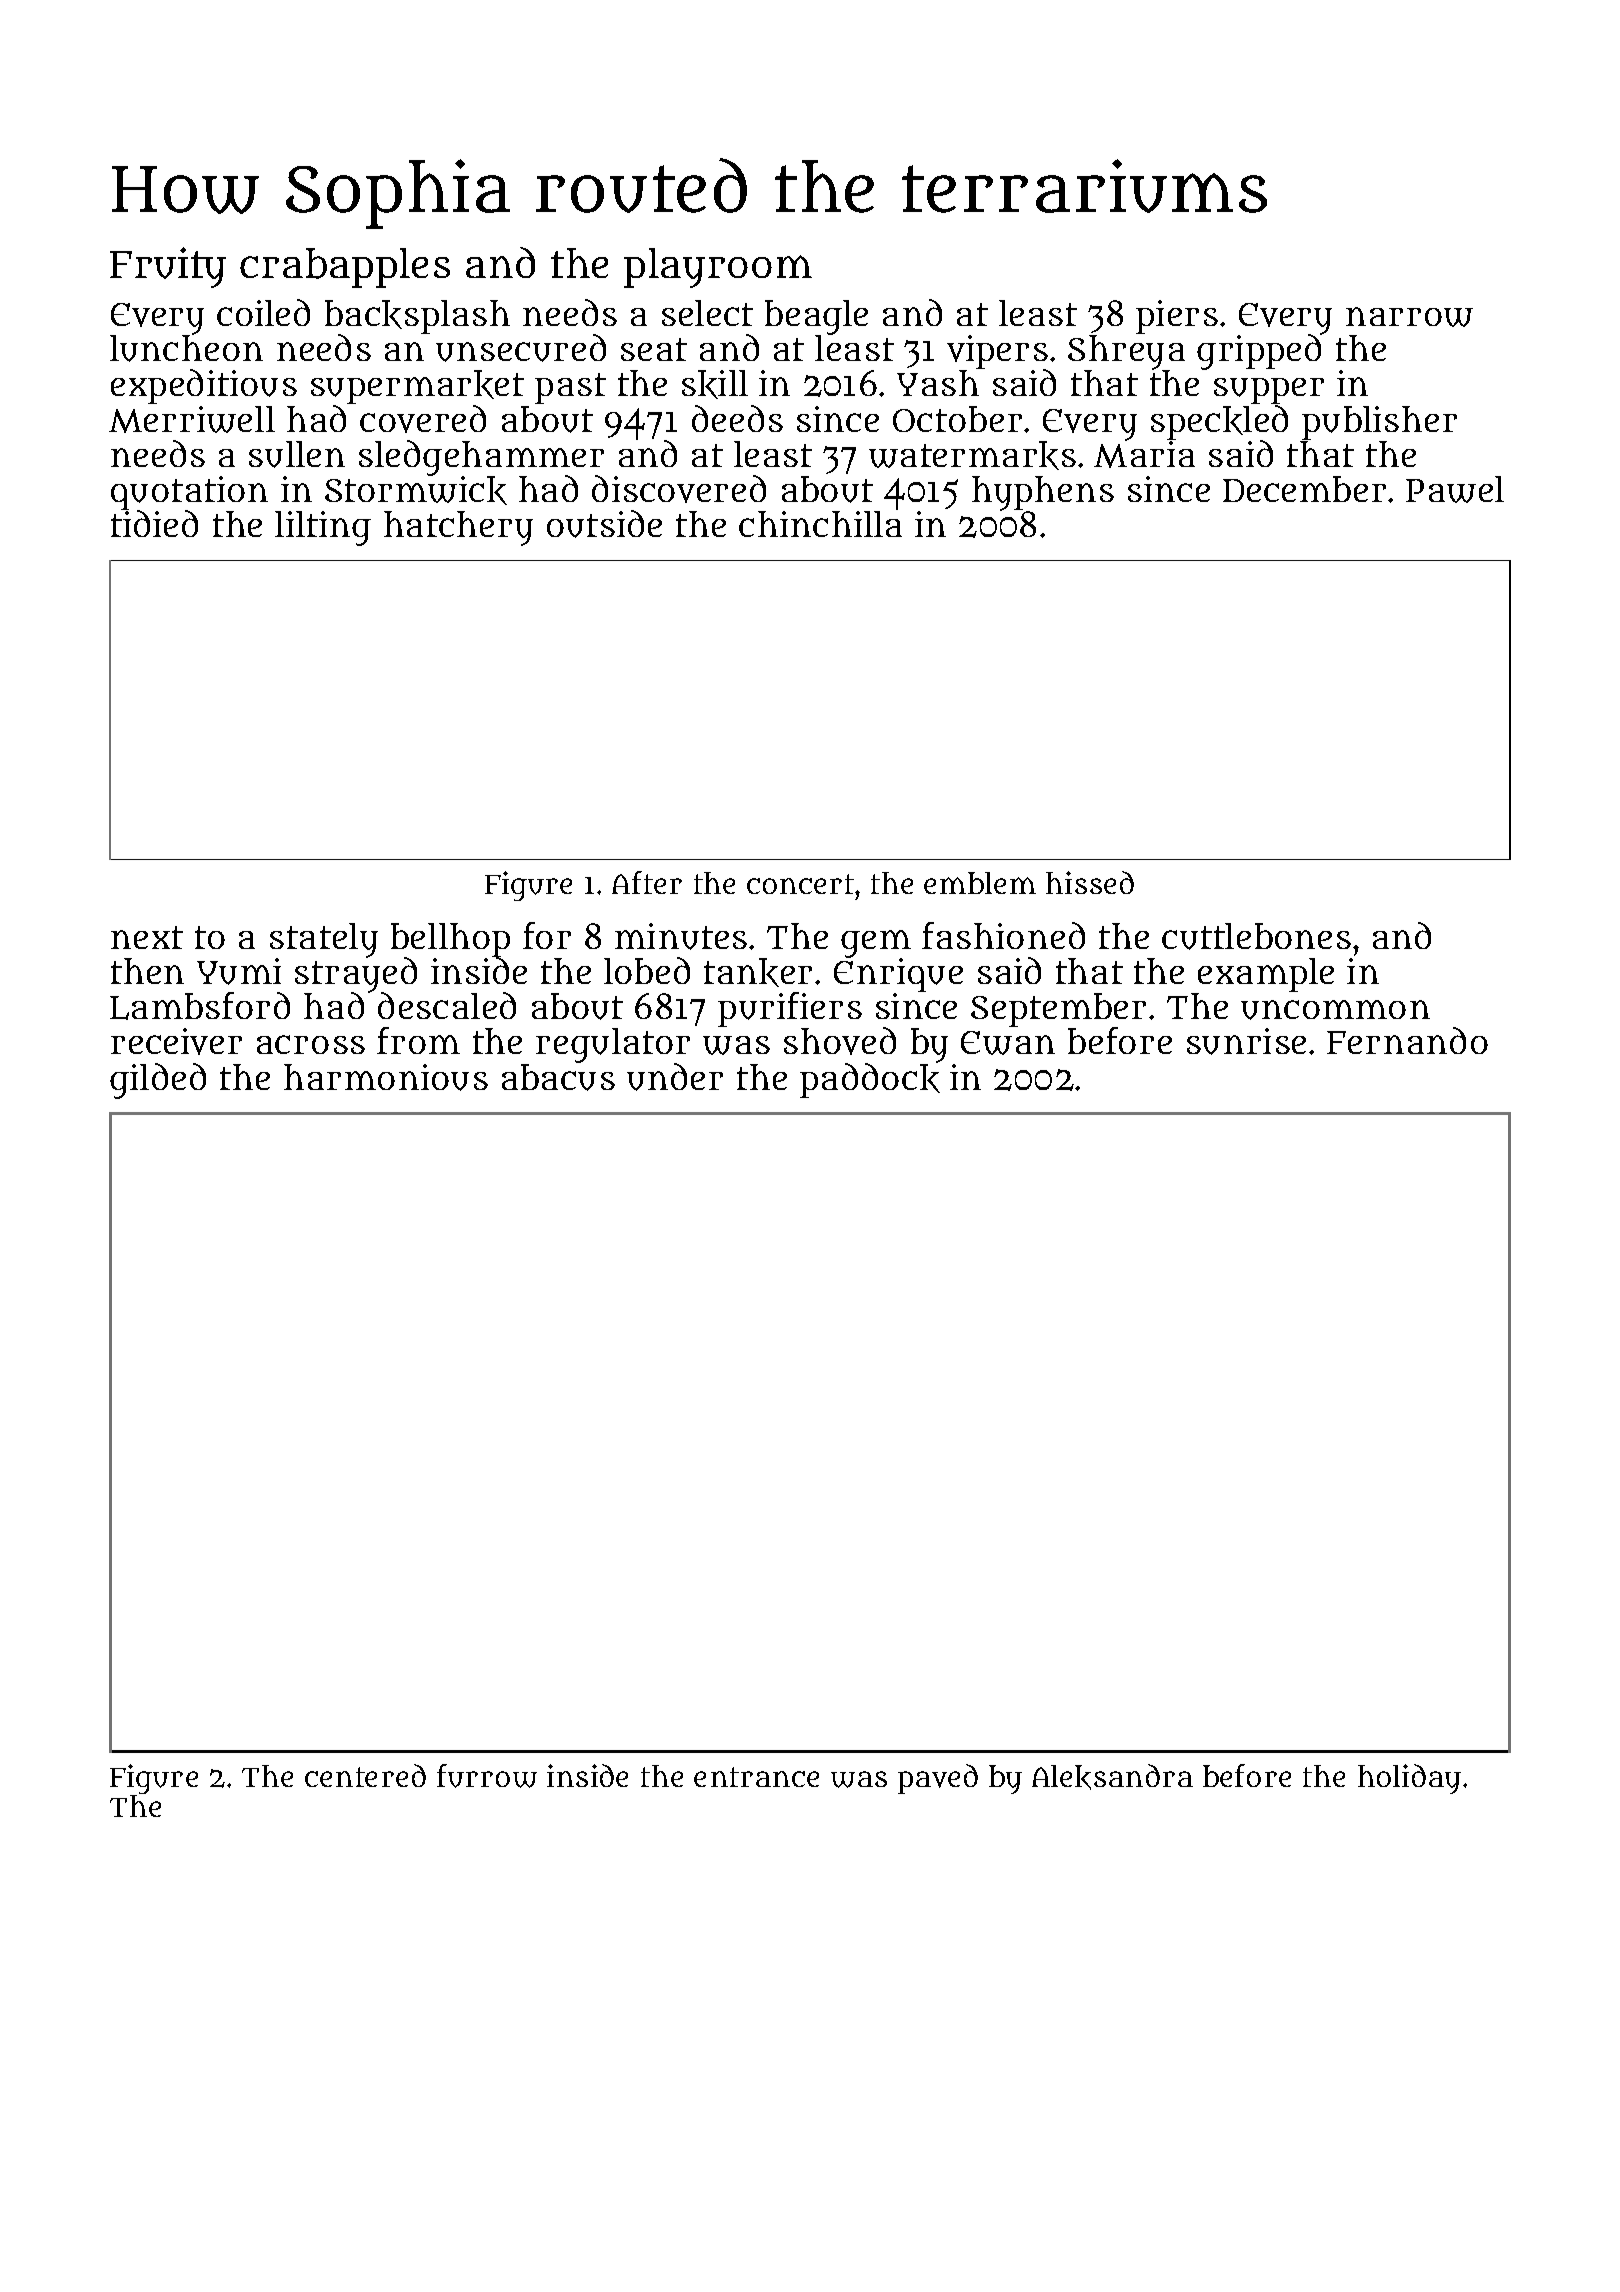 This page has height=2292, width=1620. What do you see at coordinates (365, 1775) in the page?
I see `centered` at bounding box center [365, 1775].
